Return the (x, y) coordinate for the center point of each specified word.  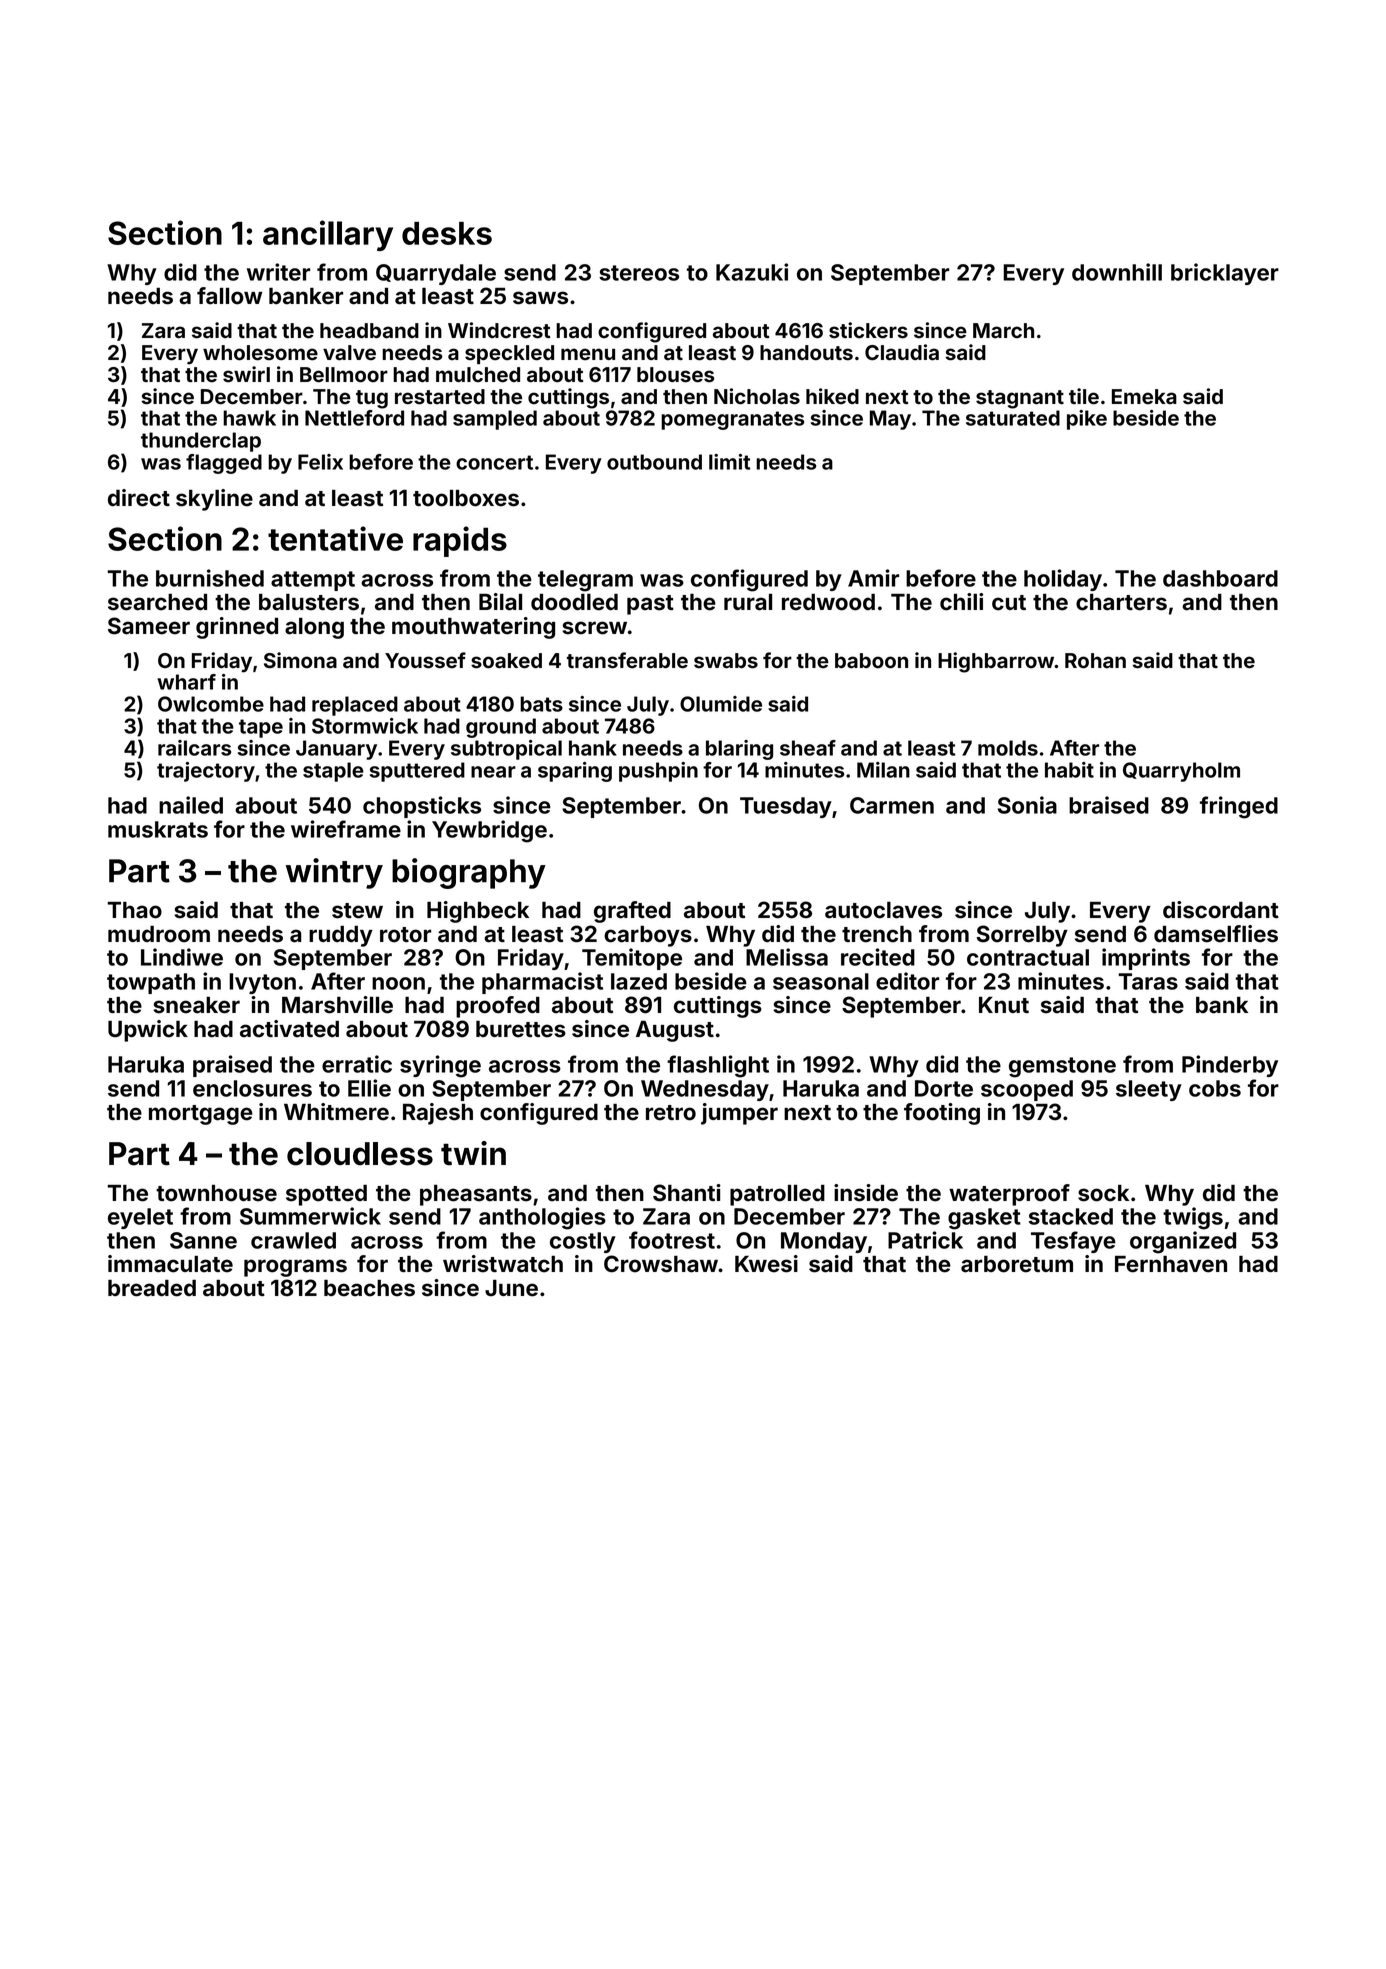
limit (729, 462)
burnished (210, 578)
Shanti (687, 1193)
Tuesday (786, 807)
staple (333, 772)
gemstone (1062, 1067)
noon (398, 983)
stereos (639, 273)
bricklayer (1225, 274)
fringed (1239, 807)
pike (1087, 420)
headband (369, 331)
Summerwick (310, 1216)
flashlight (718, 1066)
